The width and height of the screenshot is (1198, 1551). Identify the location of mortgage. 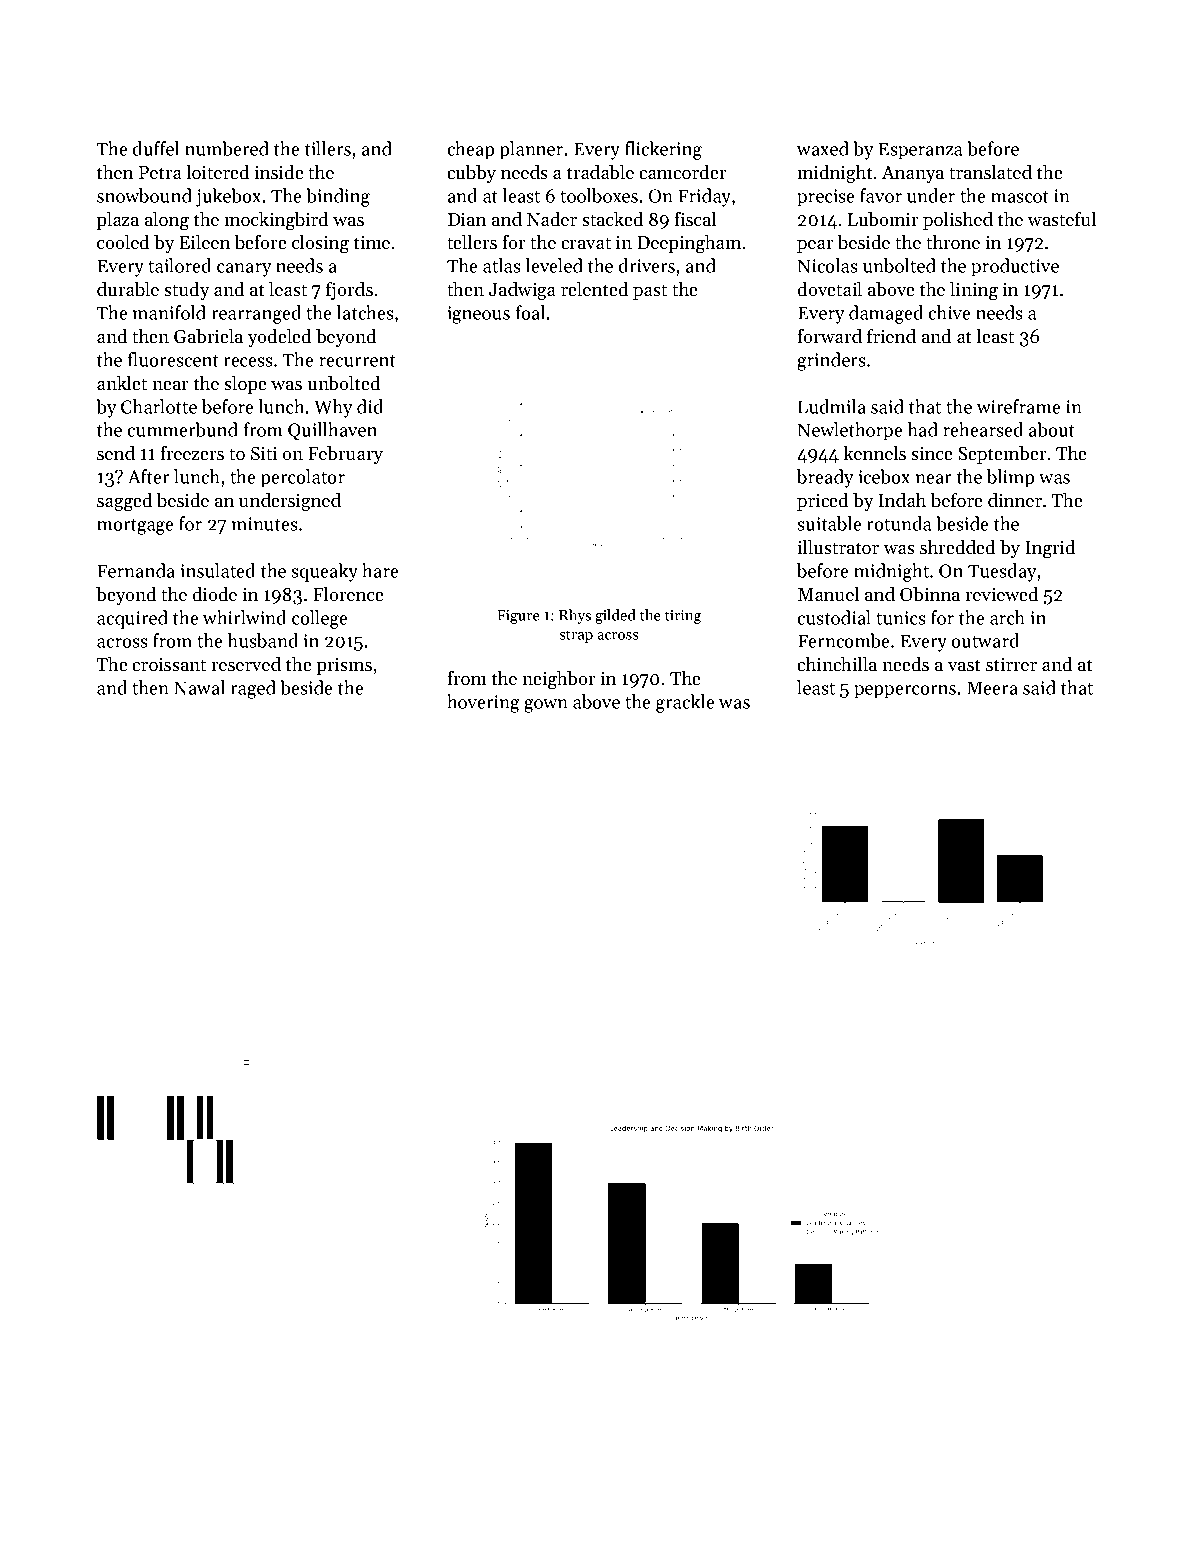
(135, 527).
